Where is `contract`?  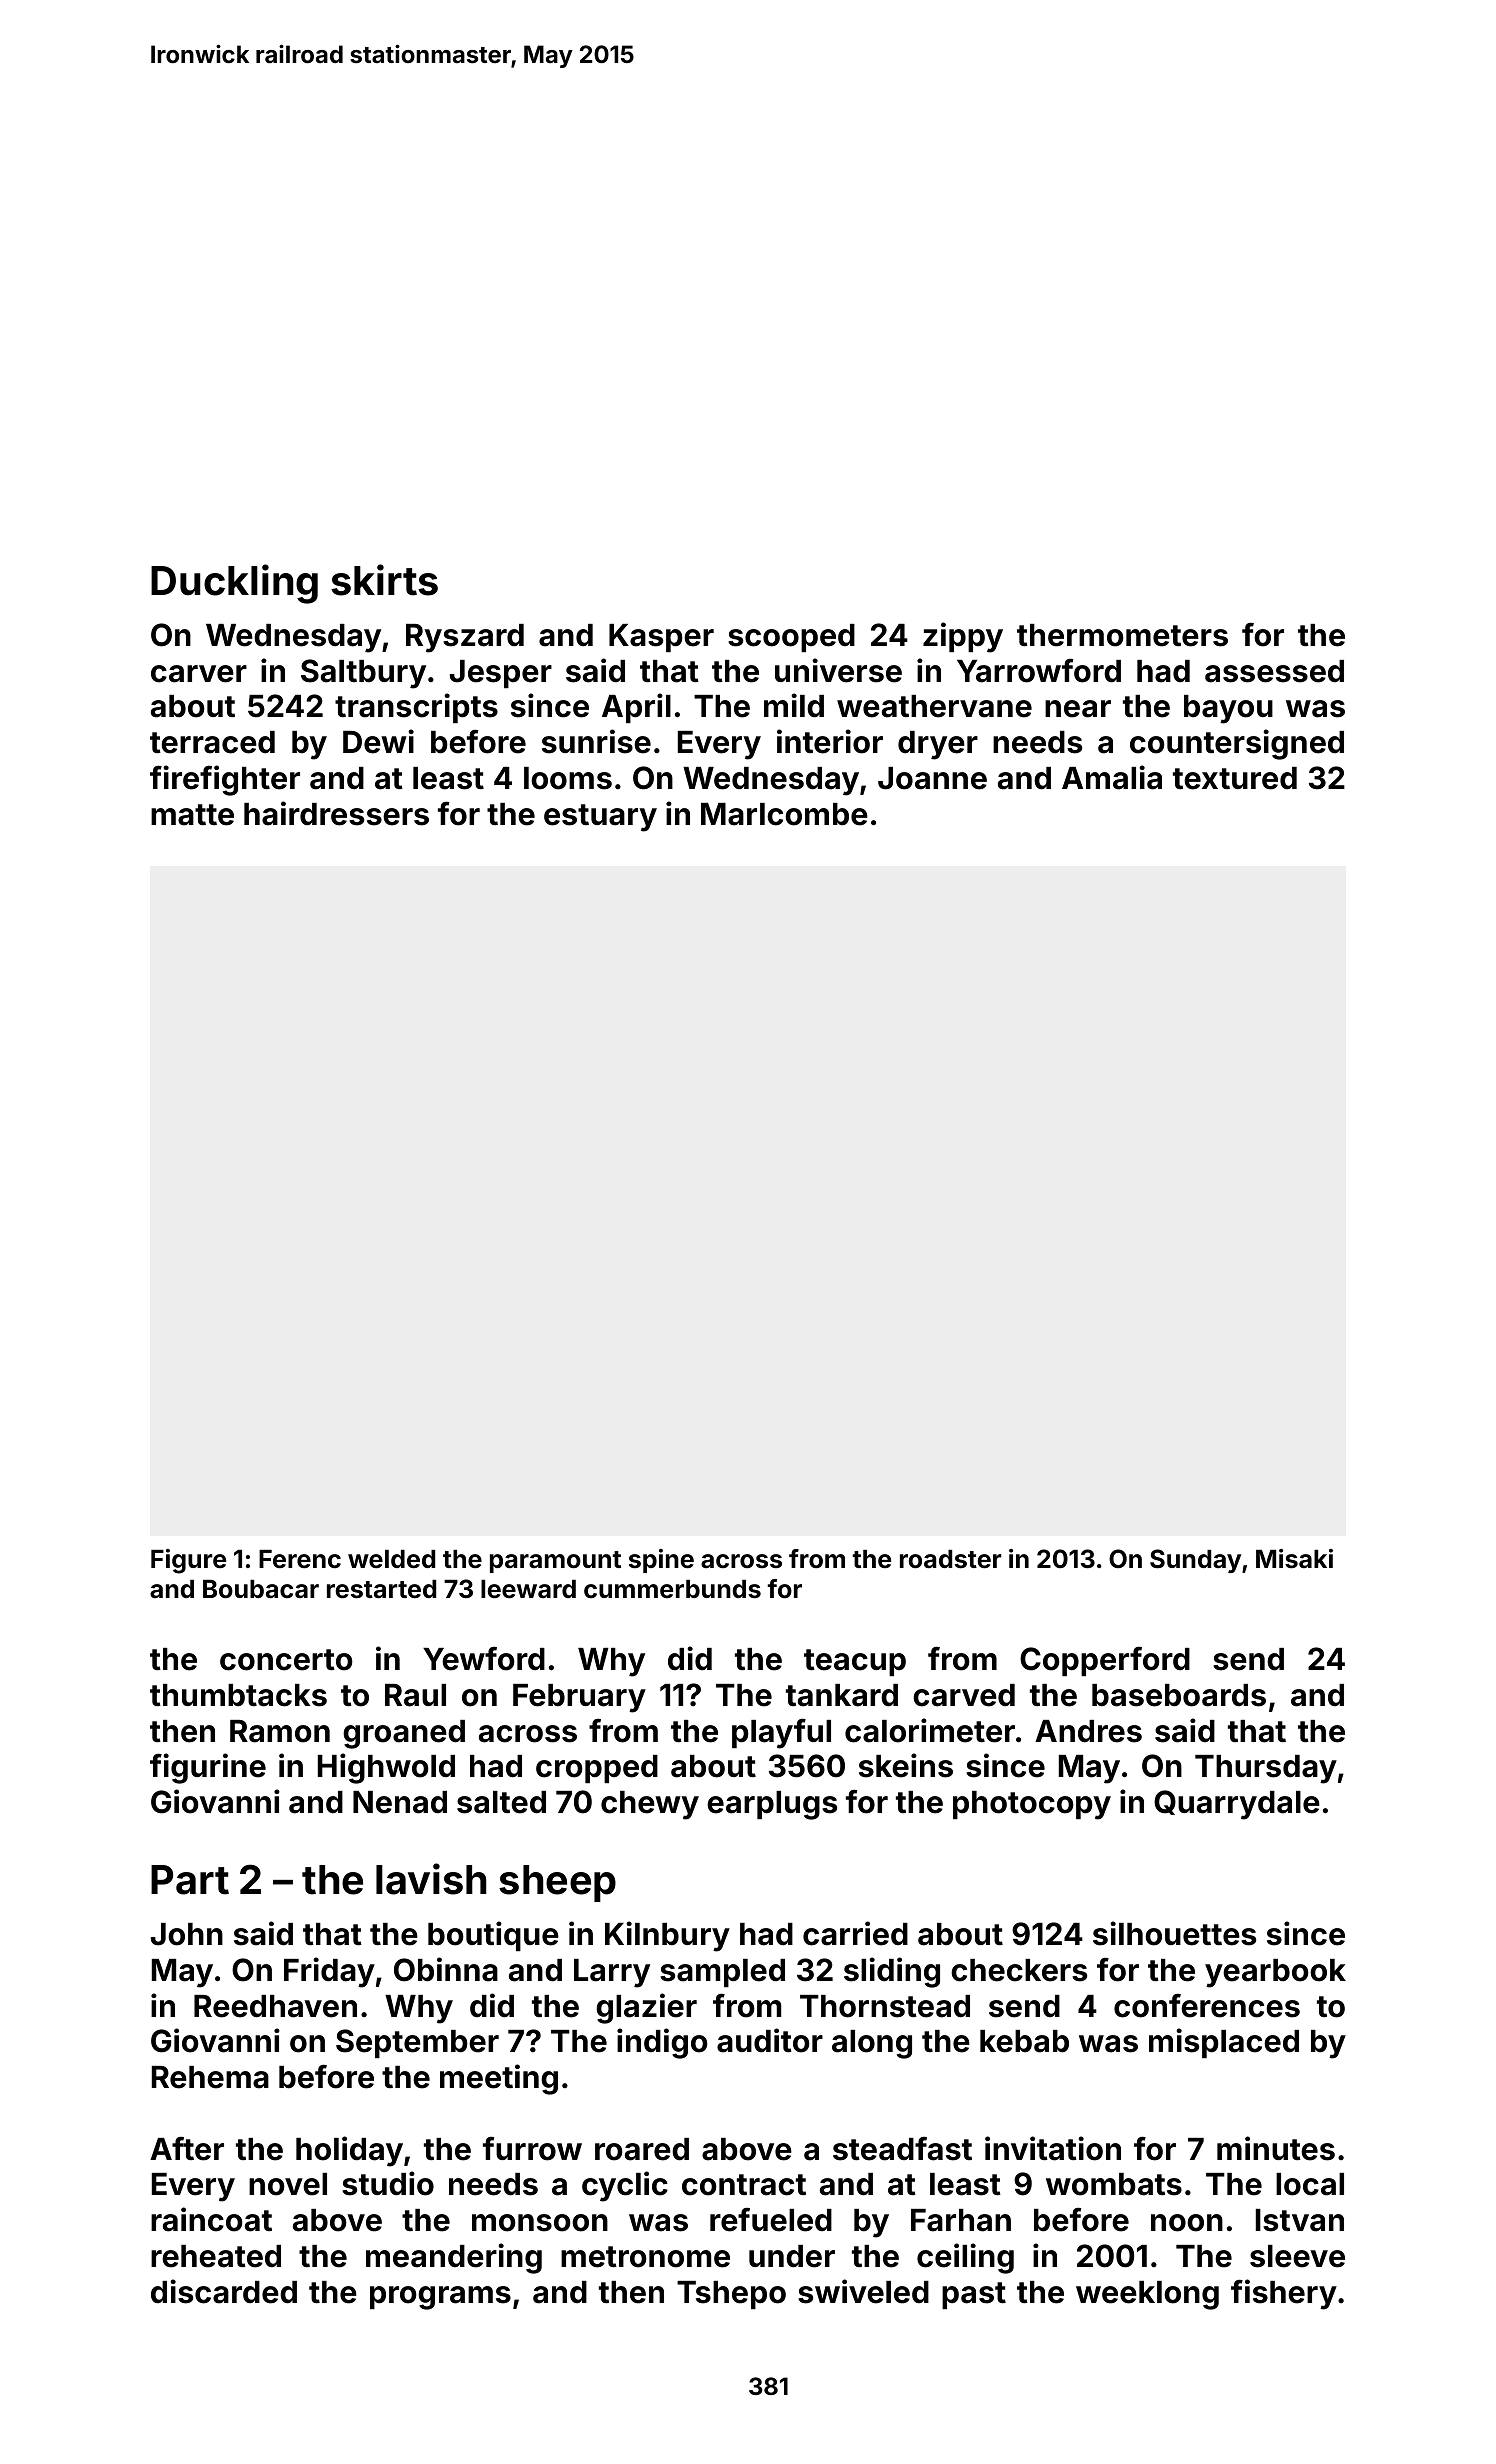 contract is located at coordinates (744, 2185).
